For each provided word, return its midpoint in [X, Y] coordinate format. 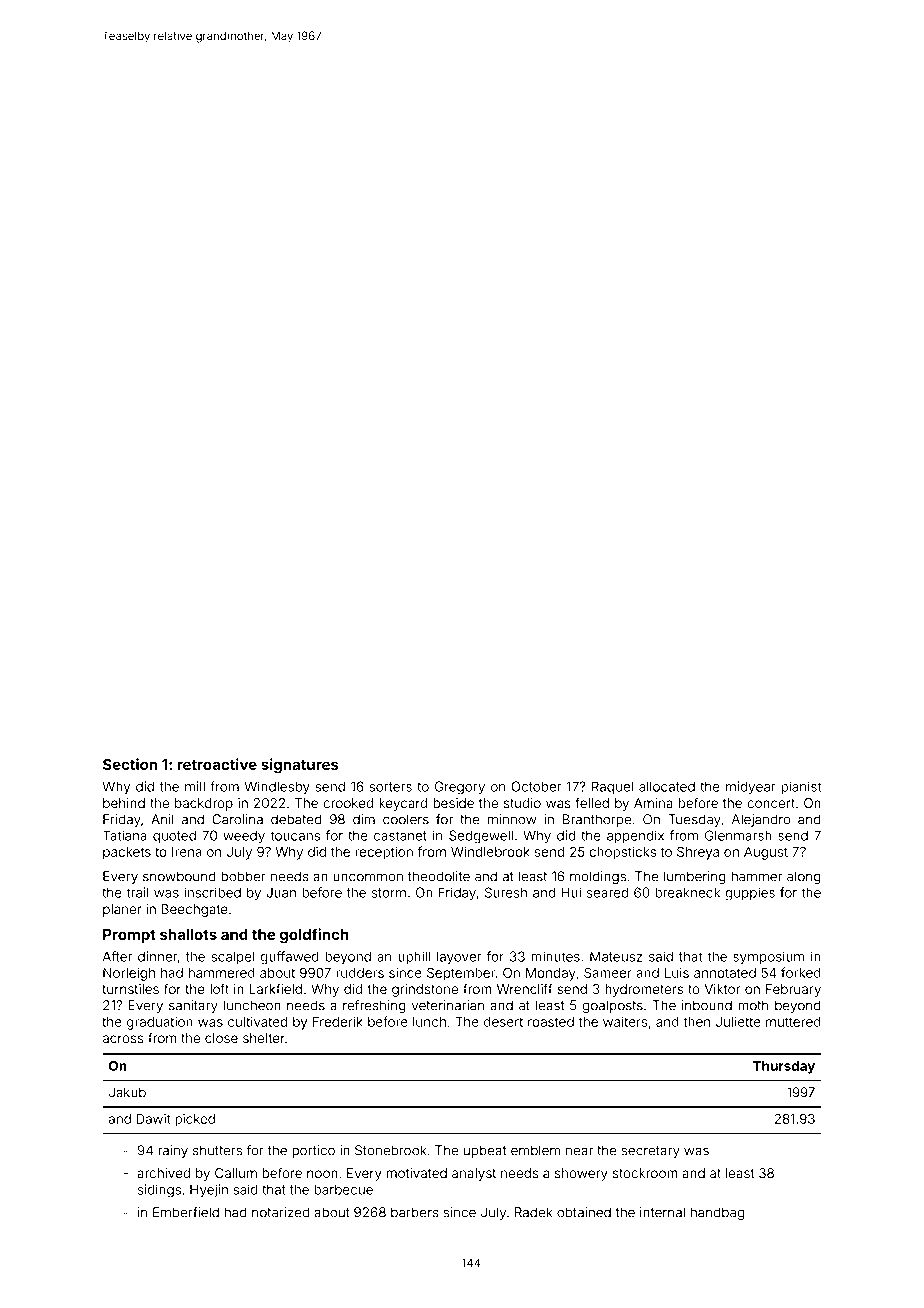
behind [124, 803]
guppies [750, 894]
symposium [768, 958]
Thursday [784, 1067]
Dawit [153, 1119]
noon [322, 1174]
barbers [415, 1212]
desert [503, 1022]
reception [384, 853]
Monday [551, 974]
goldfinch [314, 935]
